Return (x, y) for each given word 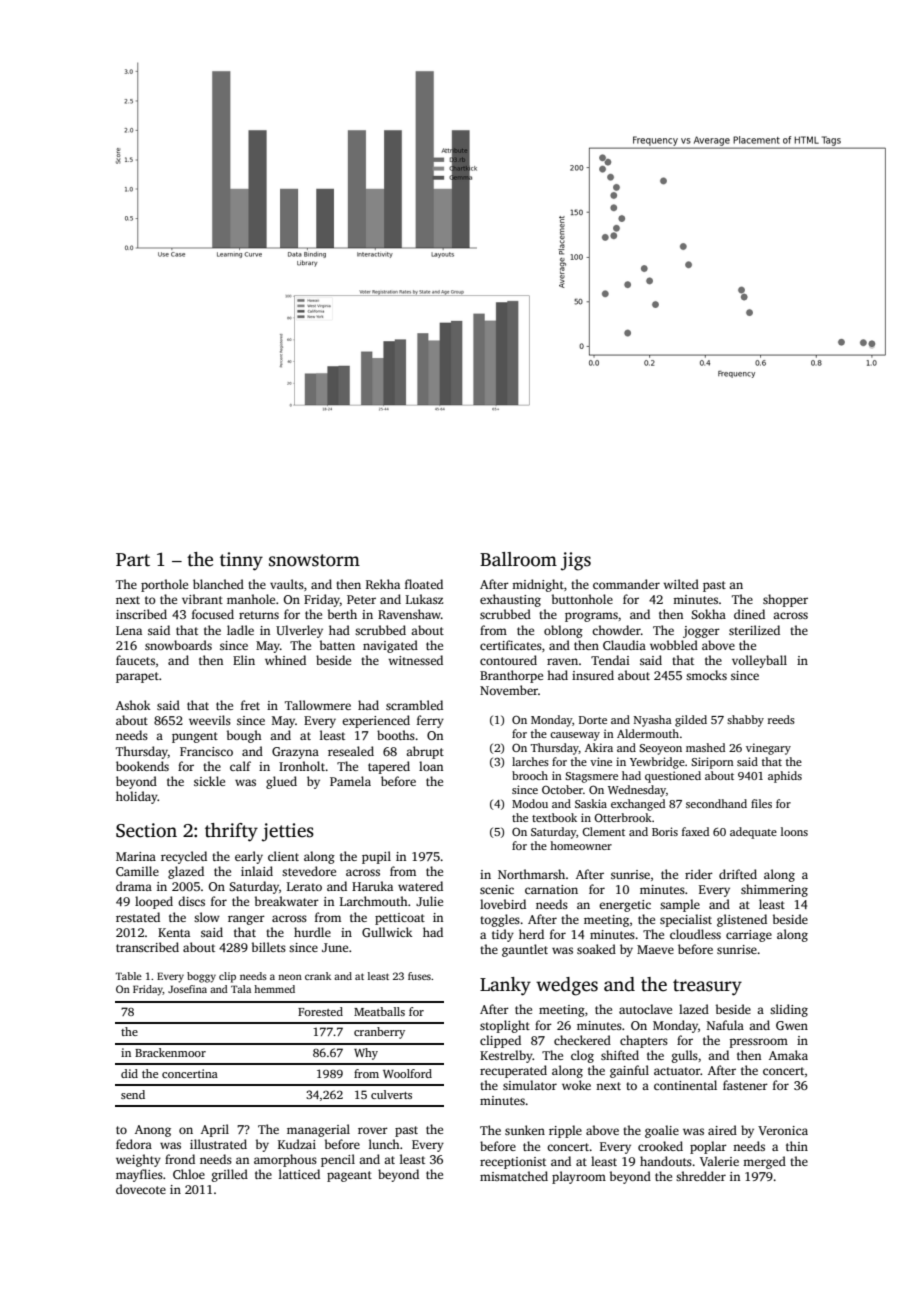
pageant (349, 1176)
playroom (579, 1177)
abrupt (425, 752)
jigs (576, 561)
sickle (209, 781)
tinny (241, 561)
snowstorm (314, 560)
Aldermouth (648, 733)
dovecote (141, 1189)
